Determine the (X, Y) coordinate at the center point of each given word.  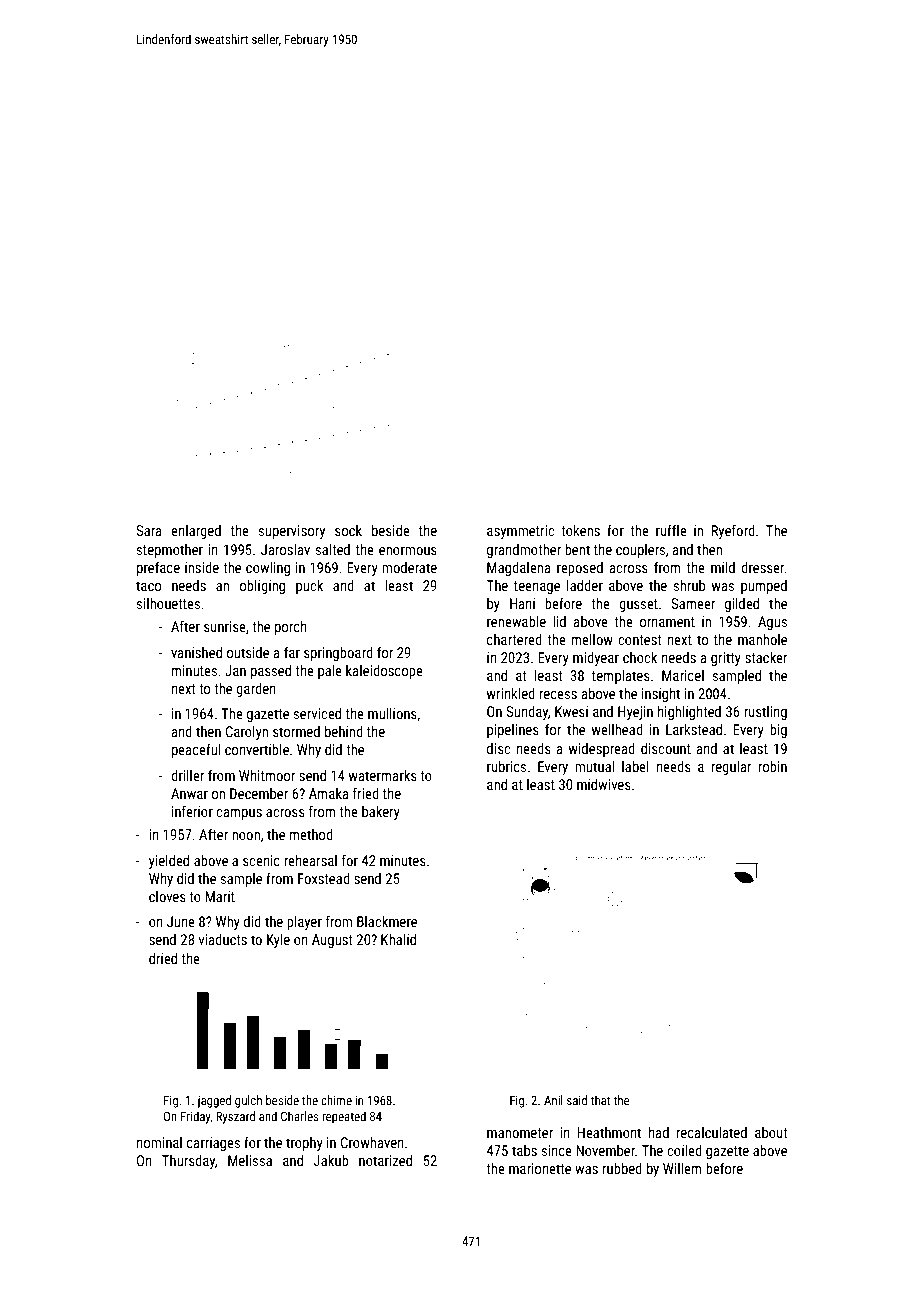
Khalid (398, 939)
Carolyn (247, 733)
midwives (604, 784)
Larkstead (694, 729)
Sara (149, 530)
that (601, 1100)
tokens (580, 530)
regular (731, 768)
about (771, 1132)
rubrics (506, 766)
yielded (169, 862)
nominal (159, 1142)
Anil (553, 1100)
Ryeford (733, 532)
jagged (214, 1101)
